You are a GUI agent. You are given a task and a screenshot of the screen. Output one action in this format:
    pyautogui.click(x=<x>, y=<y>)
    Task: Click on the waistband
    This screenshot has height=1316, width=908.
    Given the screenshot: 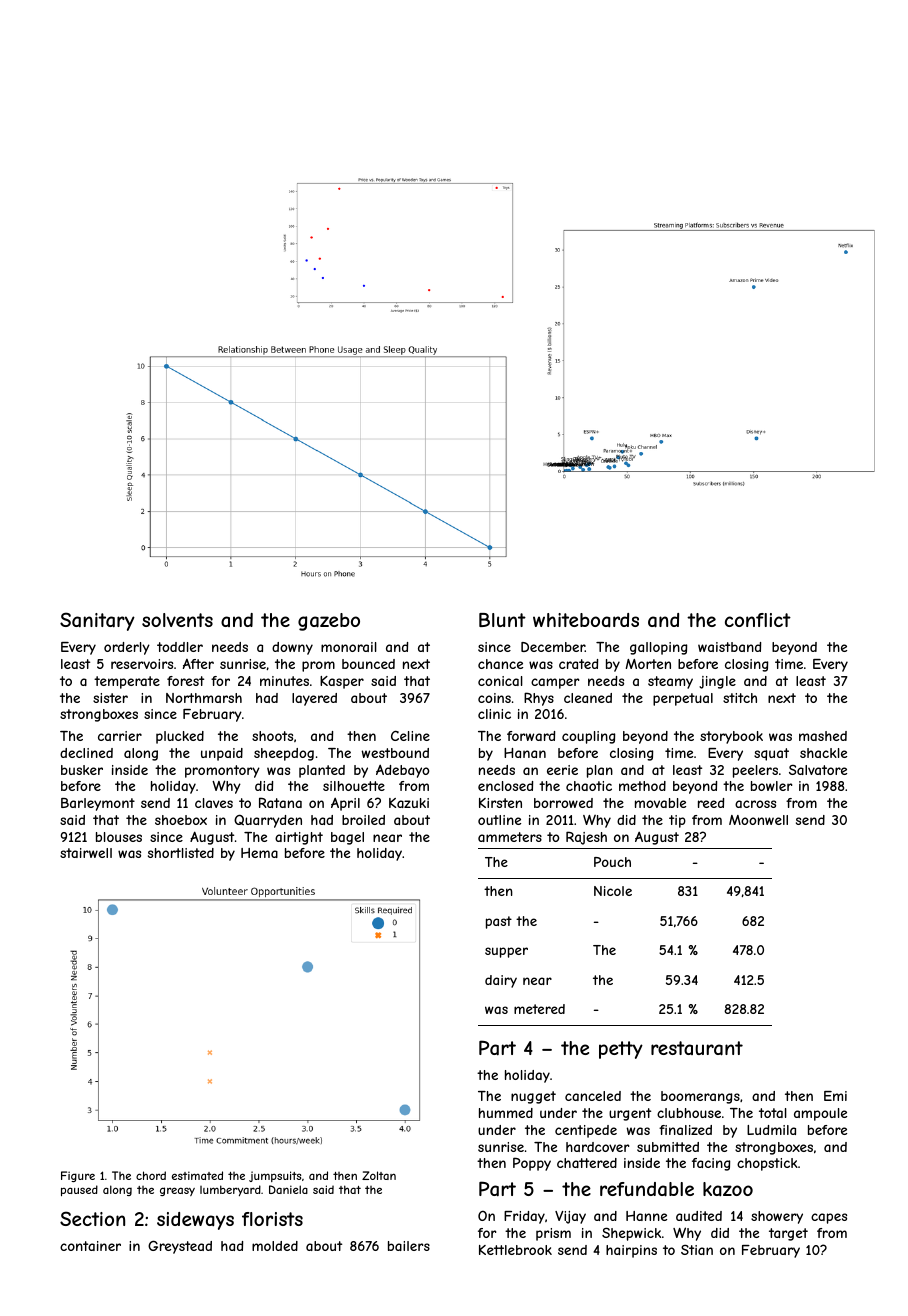 What is the action you would take?
    pyautogui.click(x=729, y=647)
